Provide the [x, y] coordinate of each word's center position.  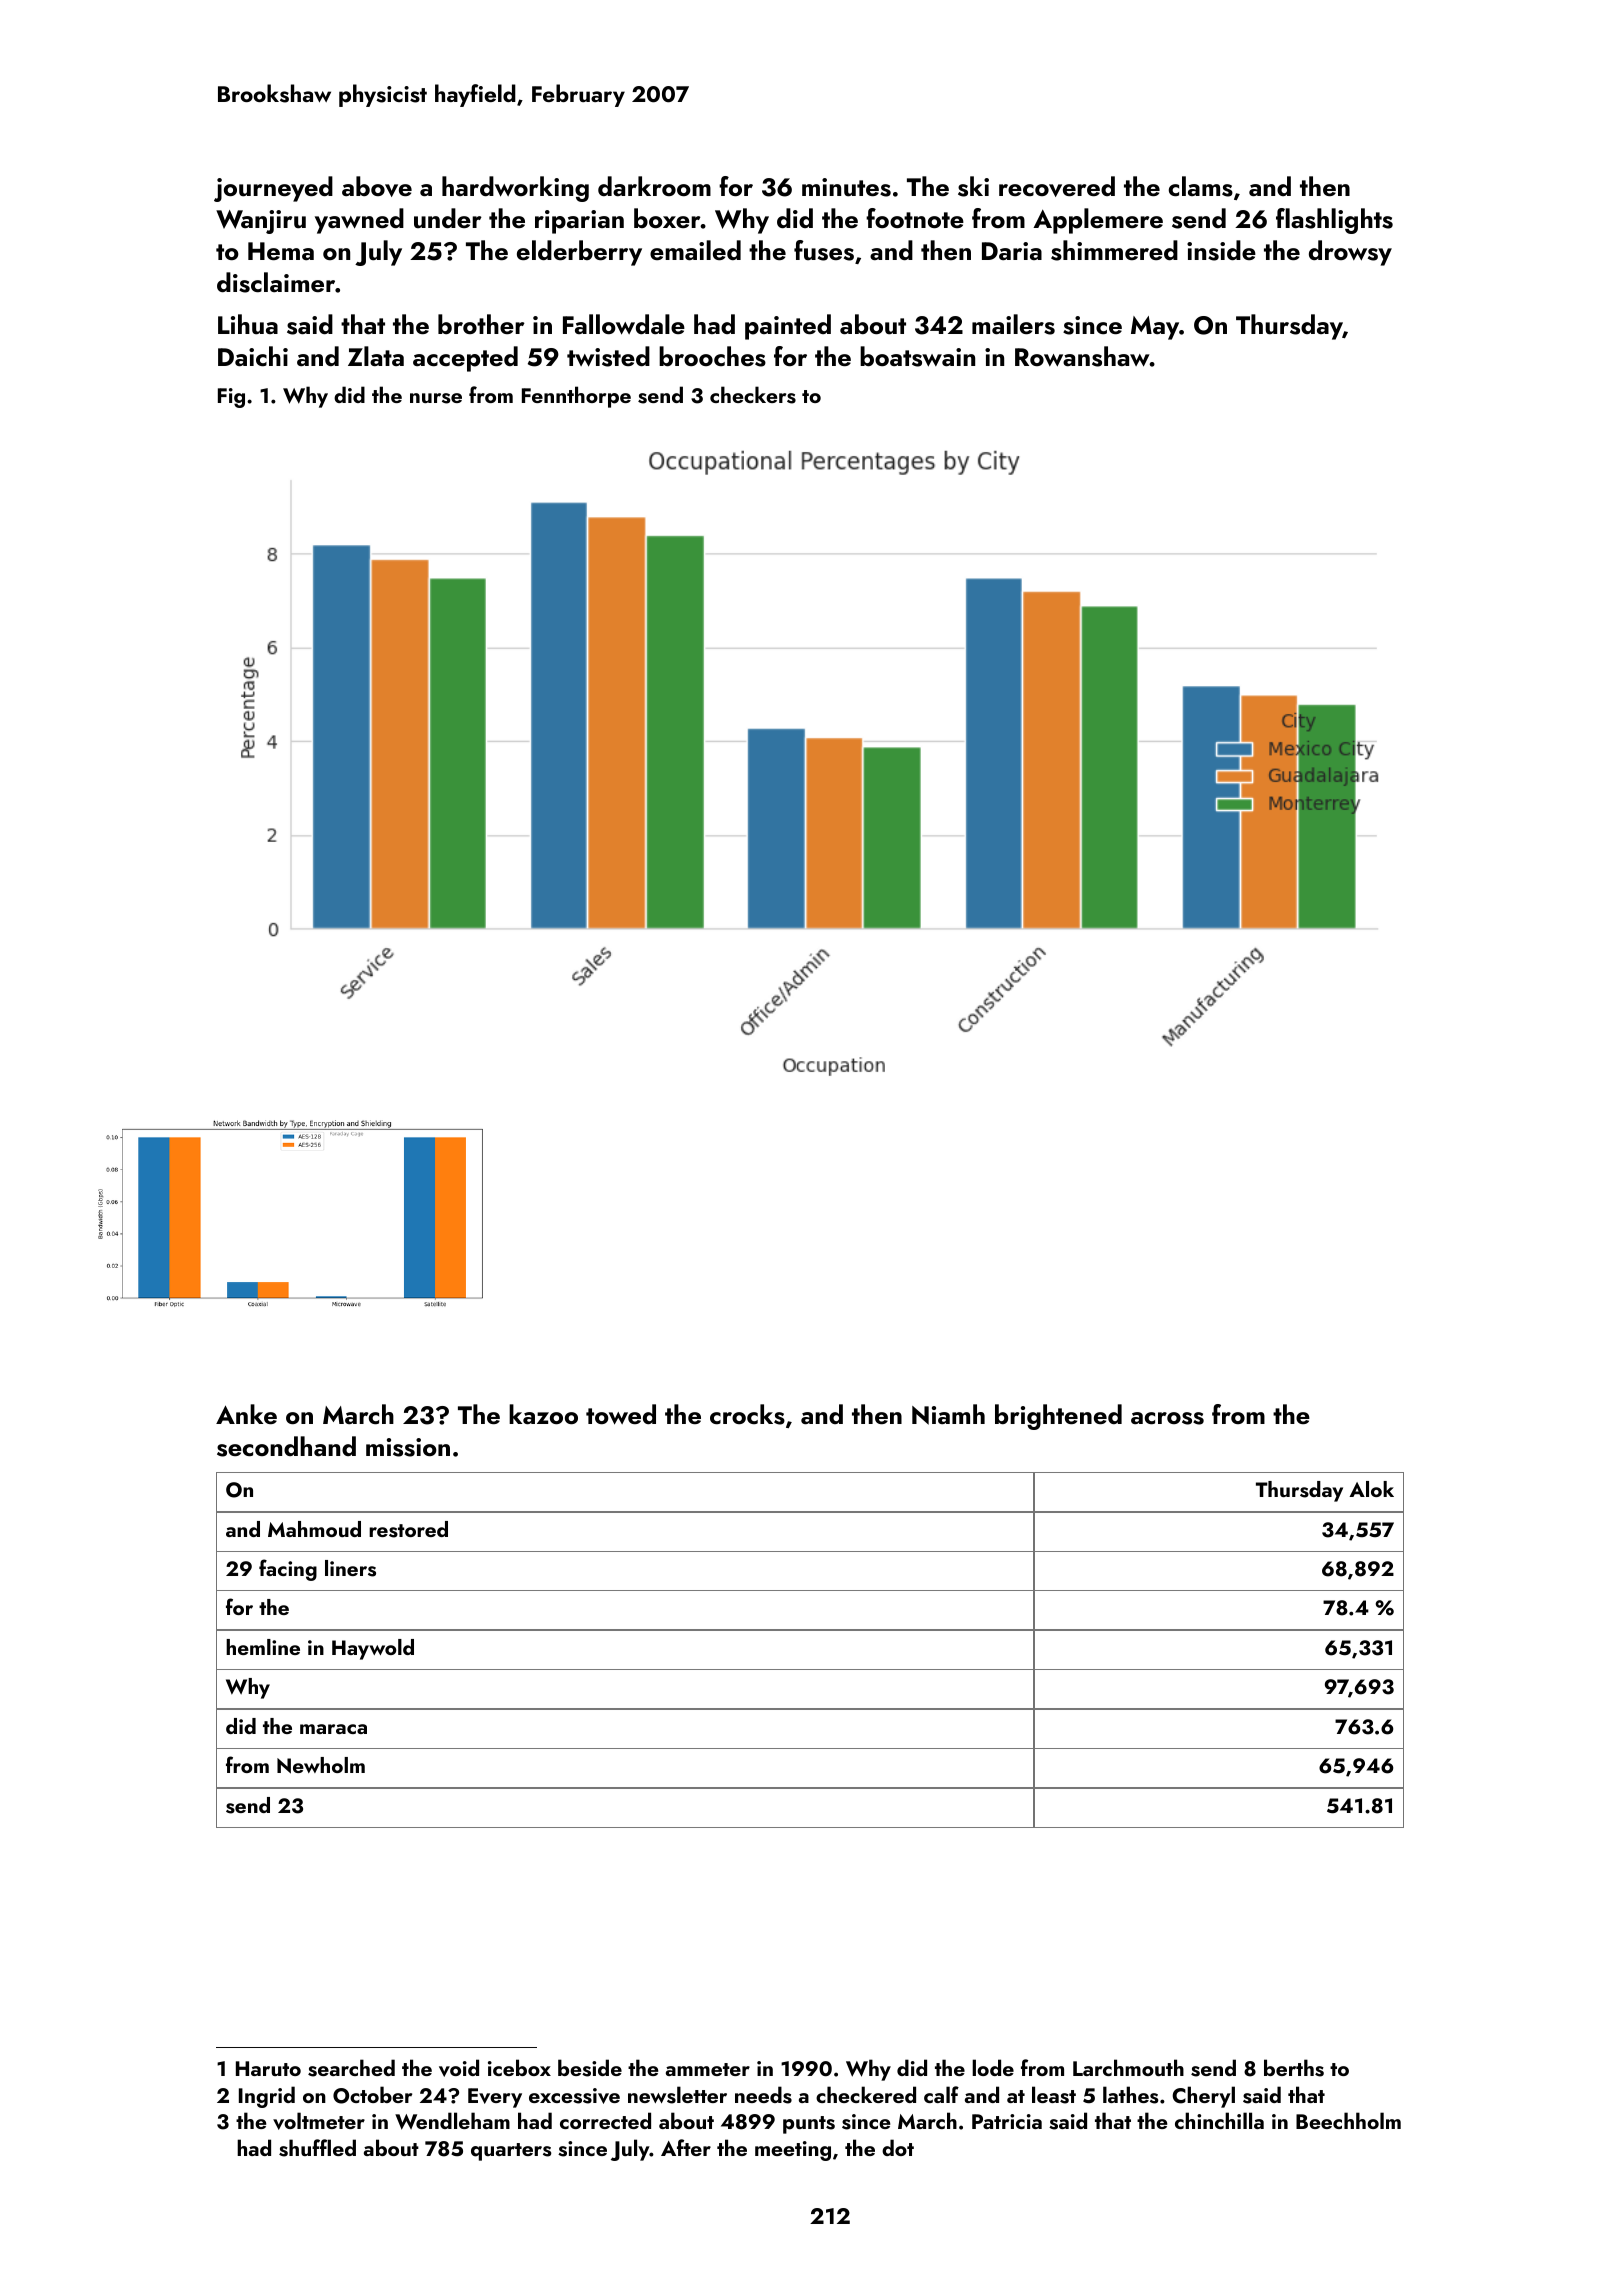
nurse [436, 398]
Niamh [948, 1414]
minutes [846, 187]
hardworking [515, 189]
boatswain [917, 356]
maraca [333, 1729]
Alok [1371, 1489]
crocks [747, 1414]
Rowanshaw [1082, 356]
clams [1201, 186]
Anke [246, 1414]
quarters [511, 2152]
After [686, 2147]
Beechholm [1348, 2120]
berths [1294, 2068]
